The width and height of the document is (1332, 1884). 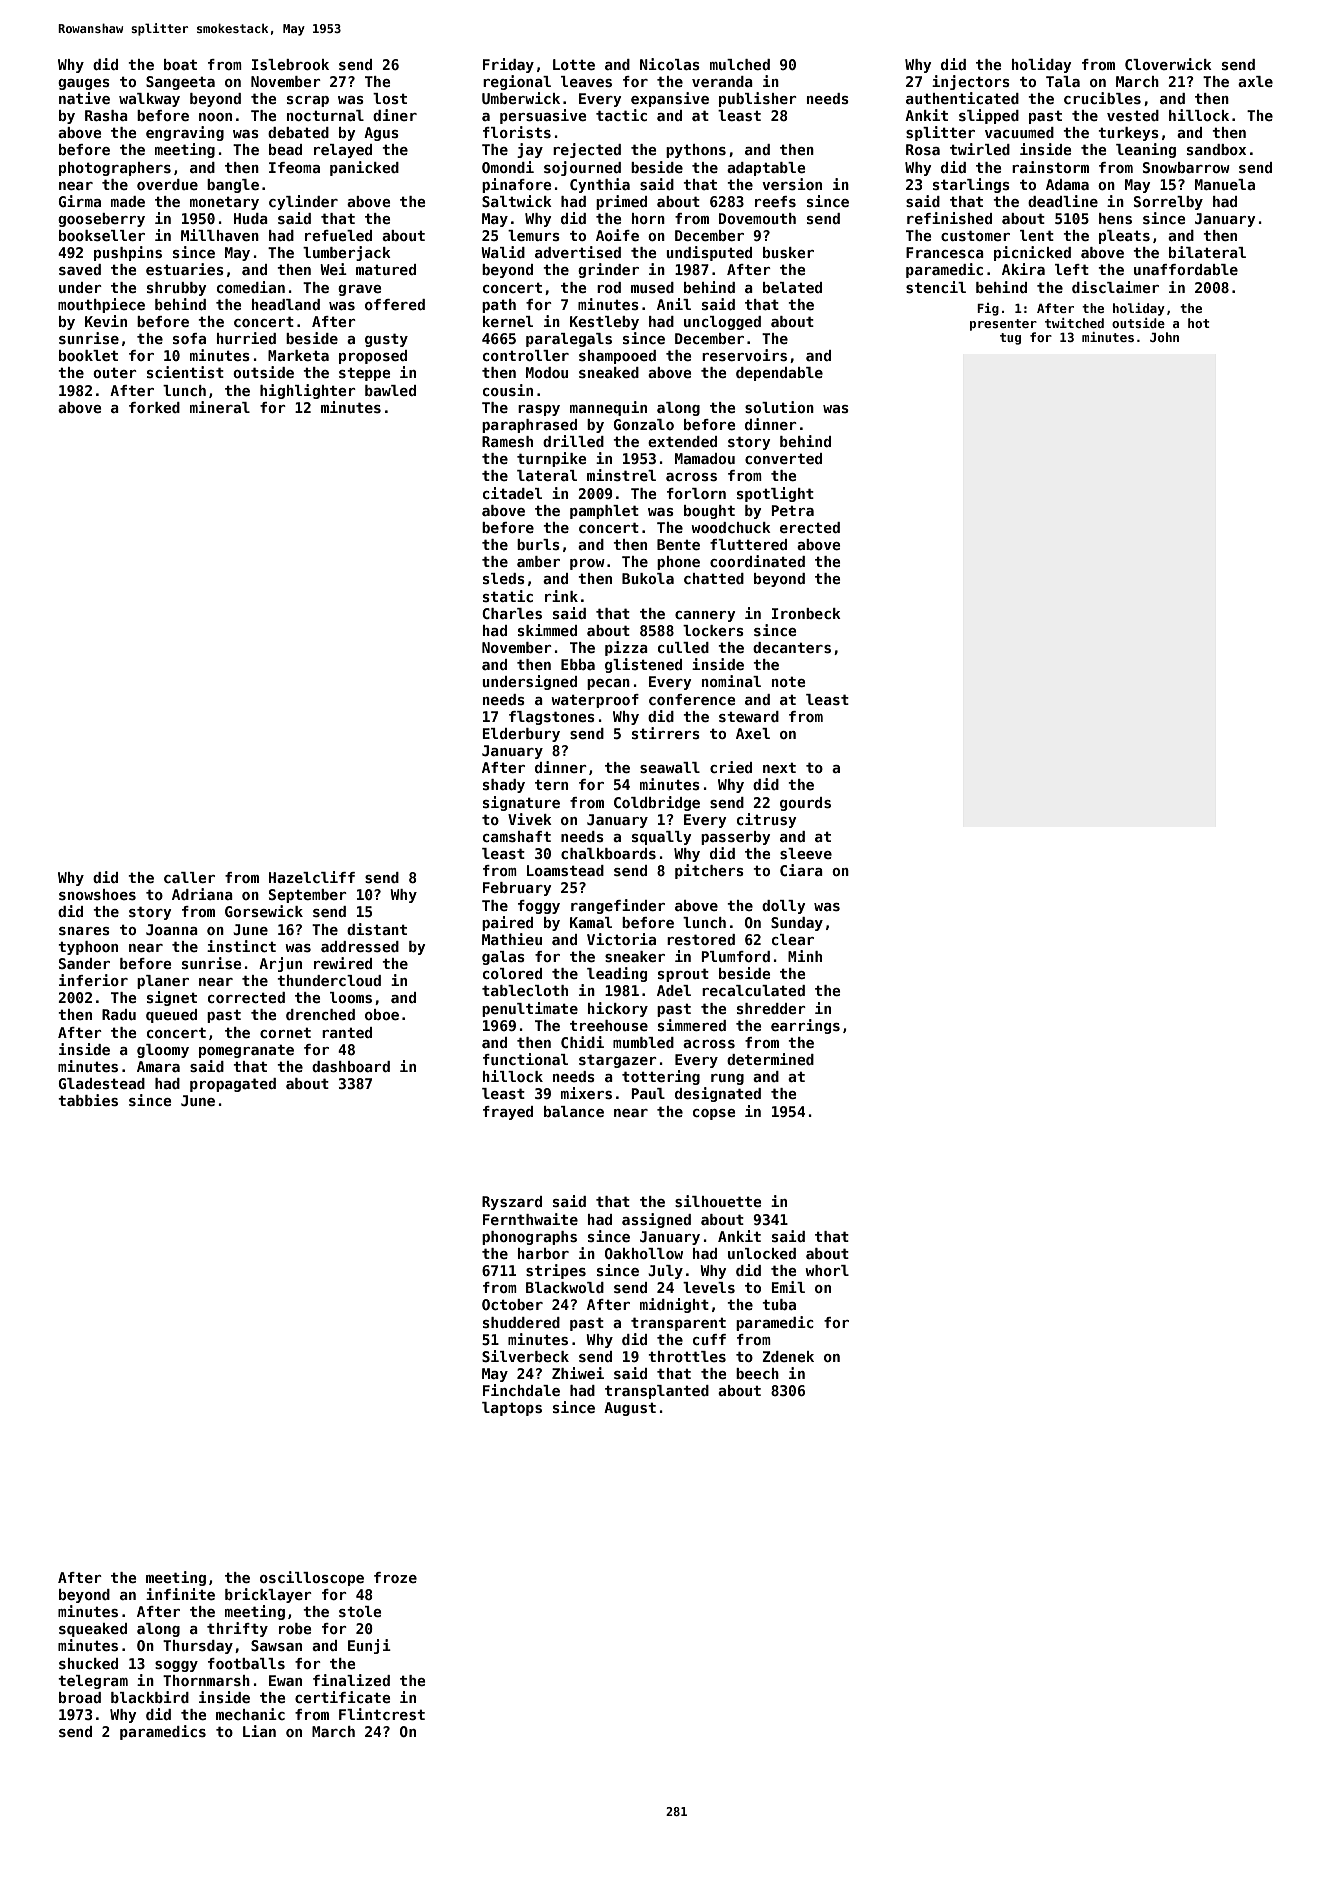 What do you see at coordinates (512, 1409) in the document?
I see `laptops` at bounding box center [512, 1409].
